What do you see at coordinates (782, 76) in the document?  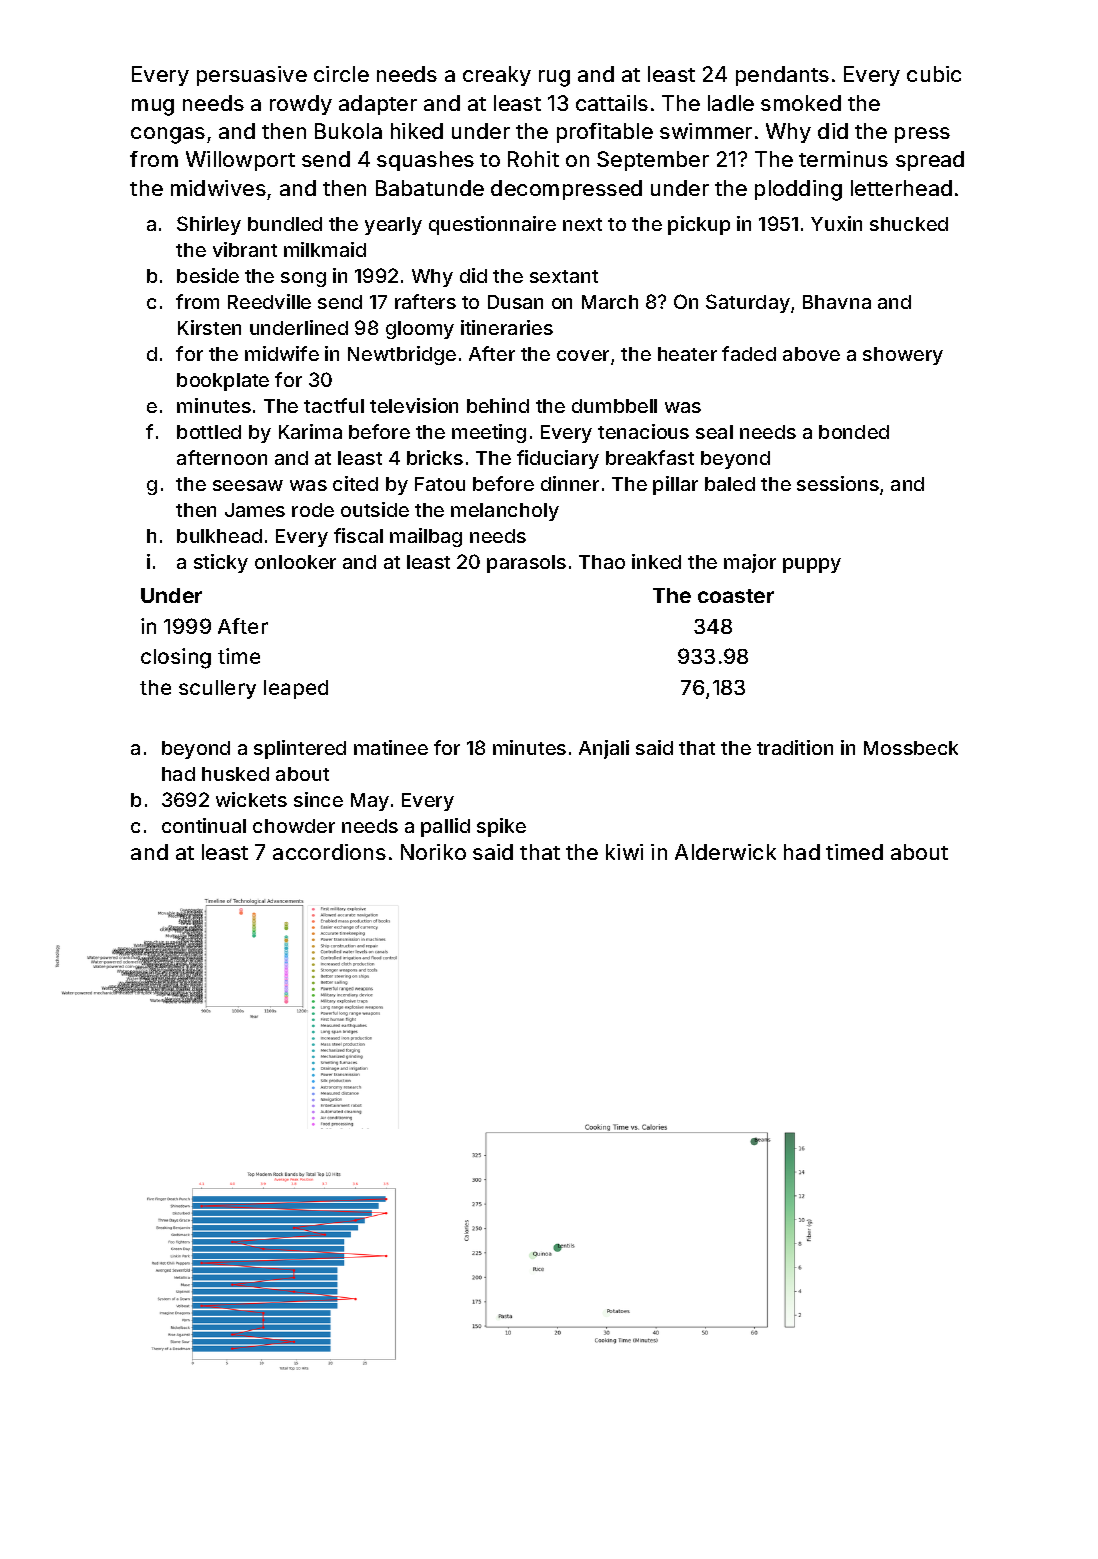 I see `pendants` at bounding box center [782, 76].
